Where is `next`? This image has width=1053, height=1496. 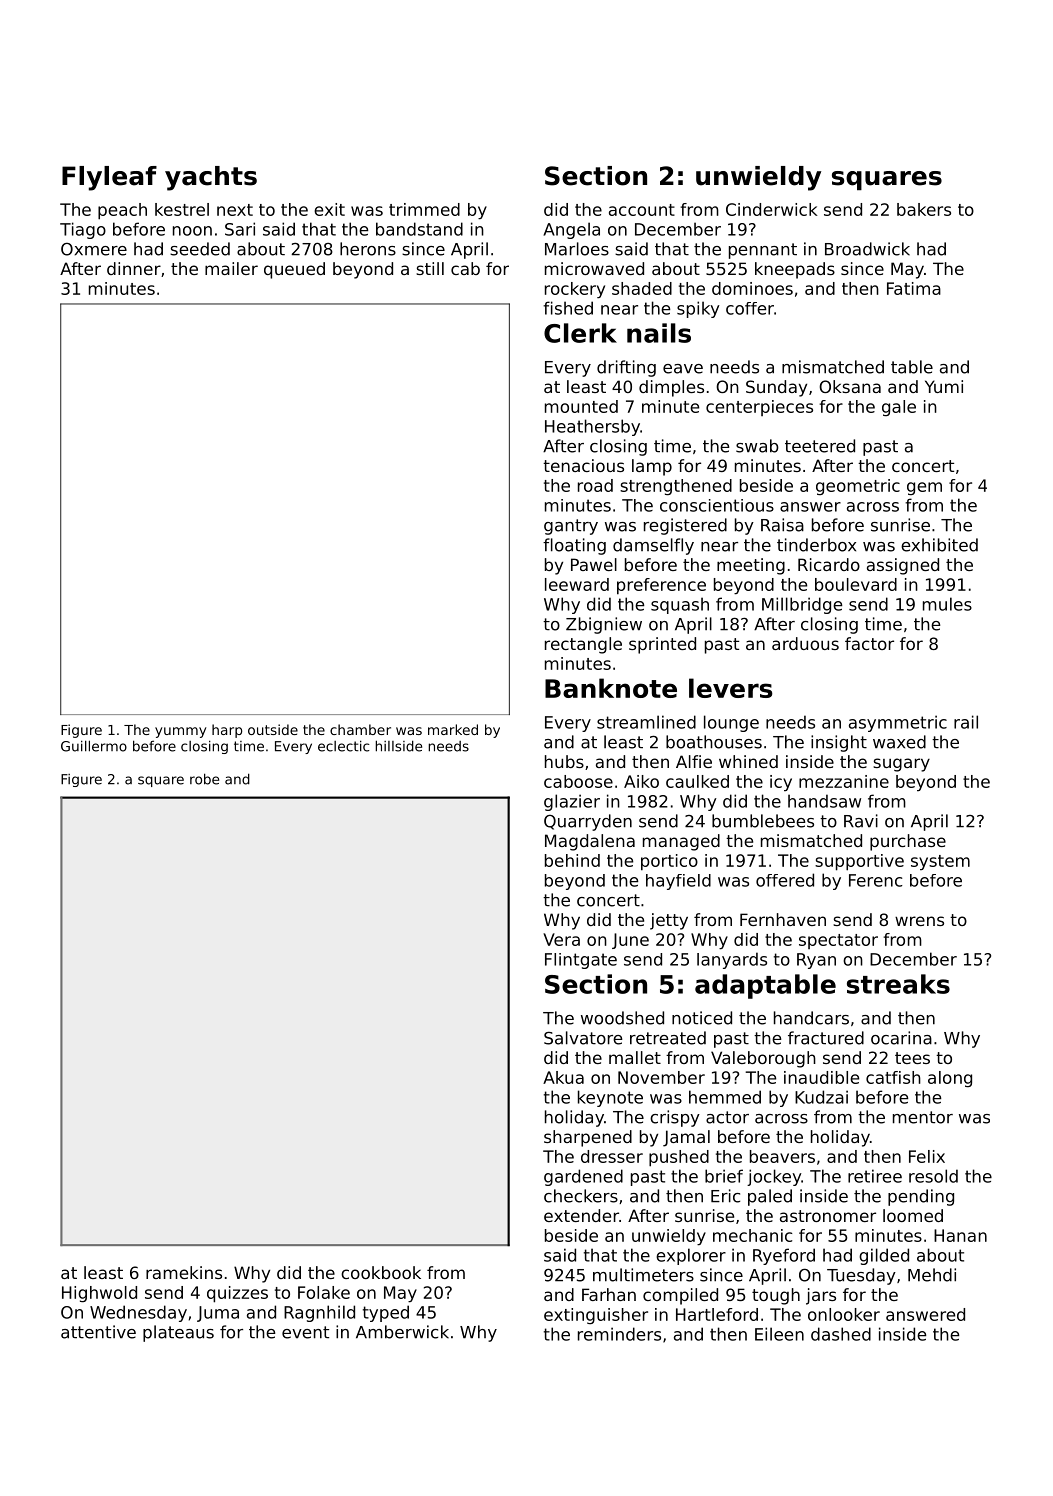
next is located at coordinates (235, 210).
